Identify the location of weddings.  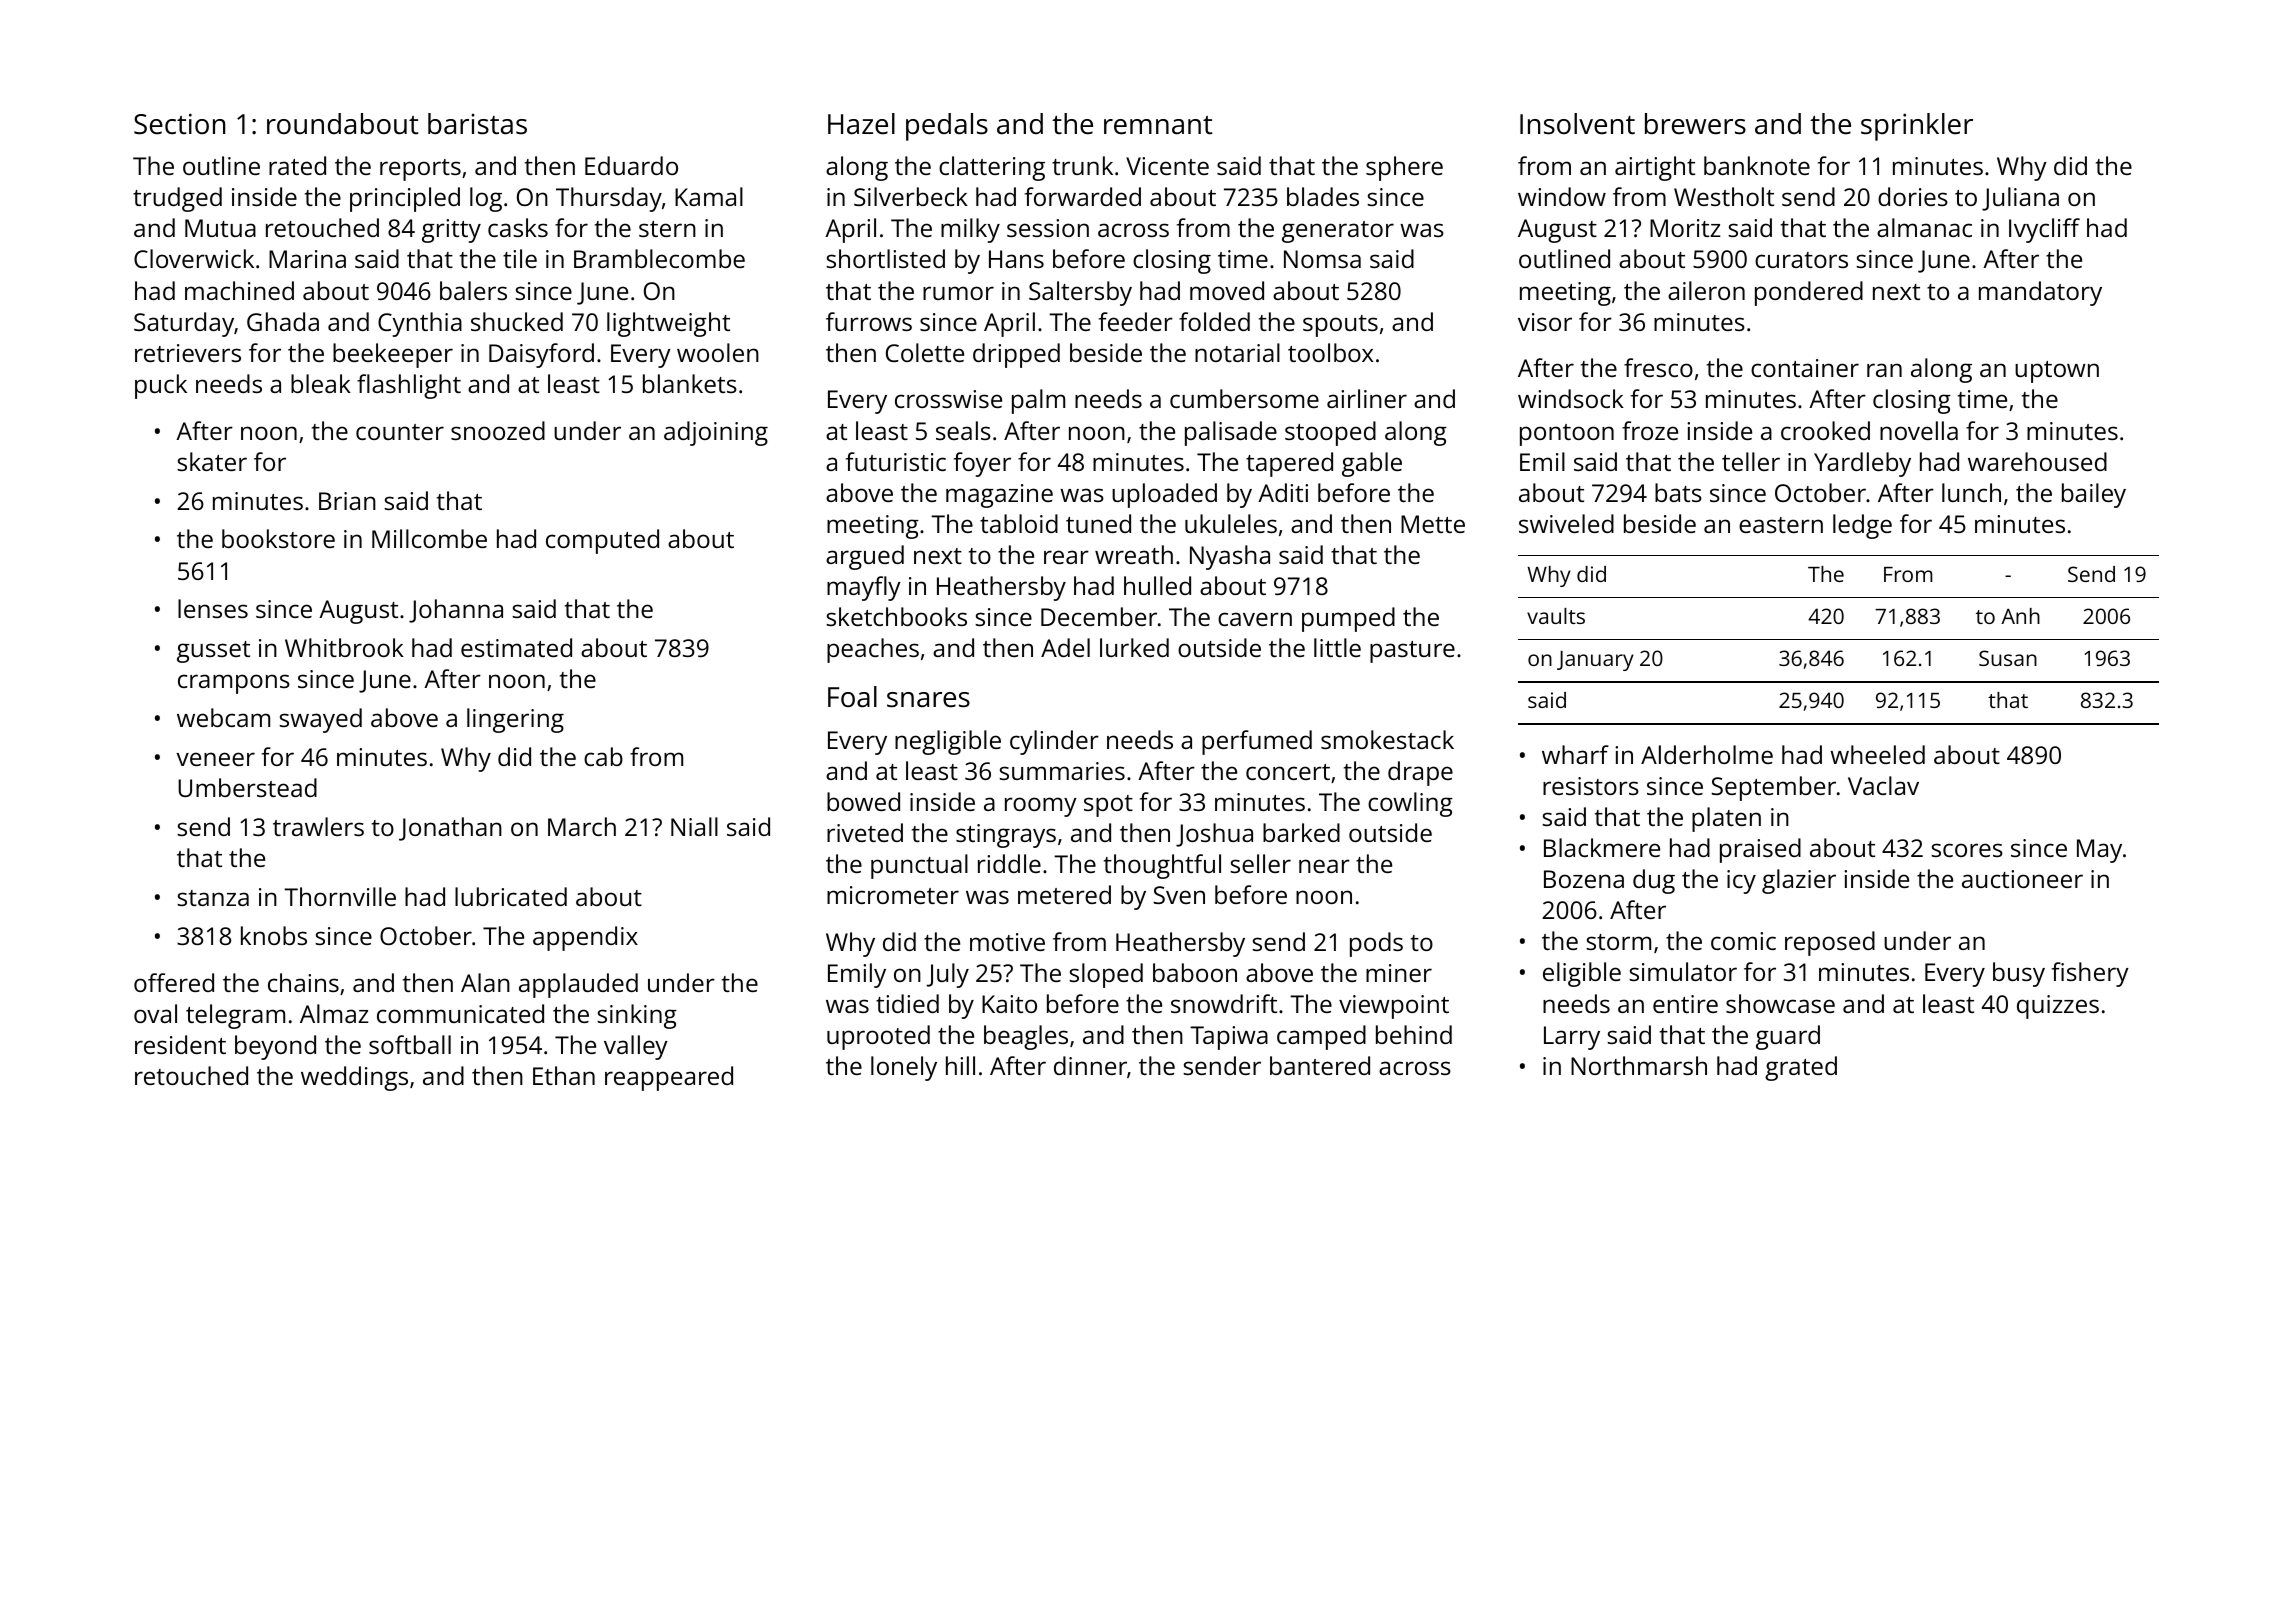
(354, 1078).
